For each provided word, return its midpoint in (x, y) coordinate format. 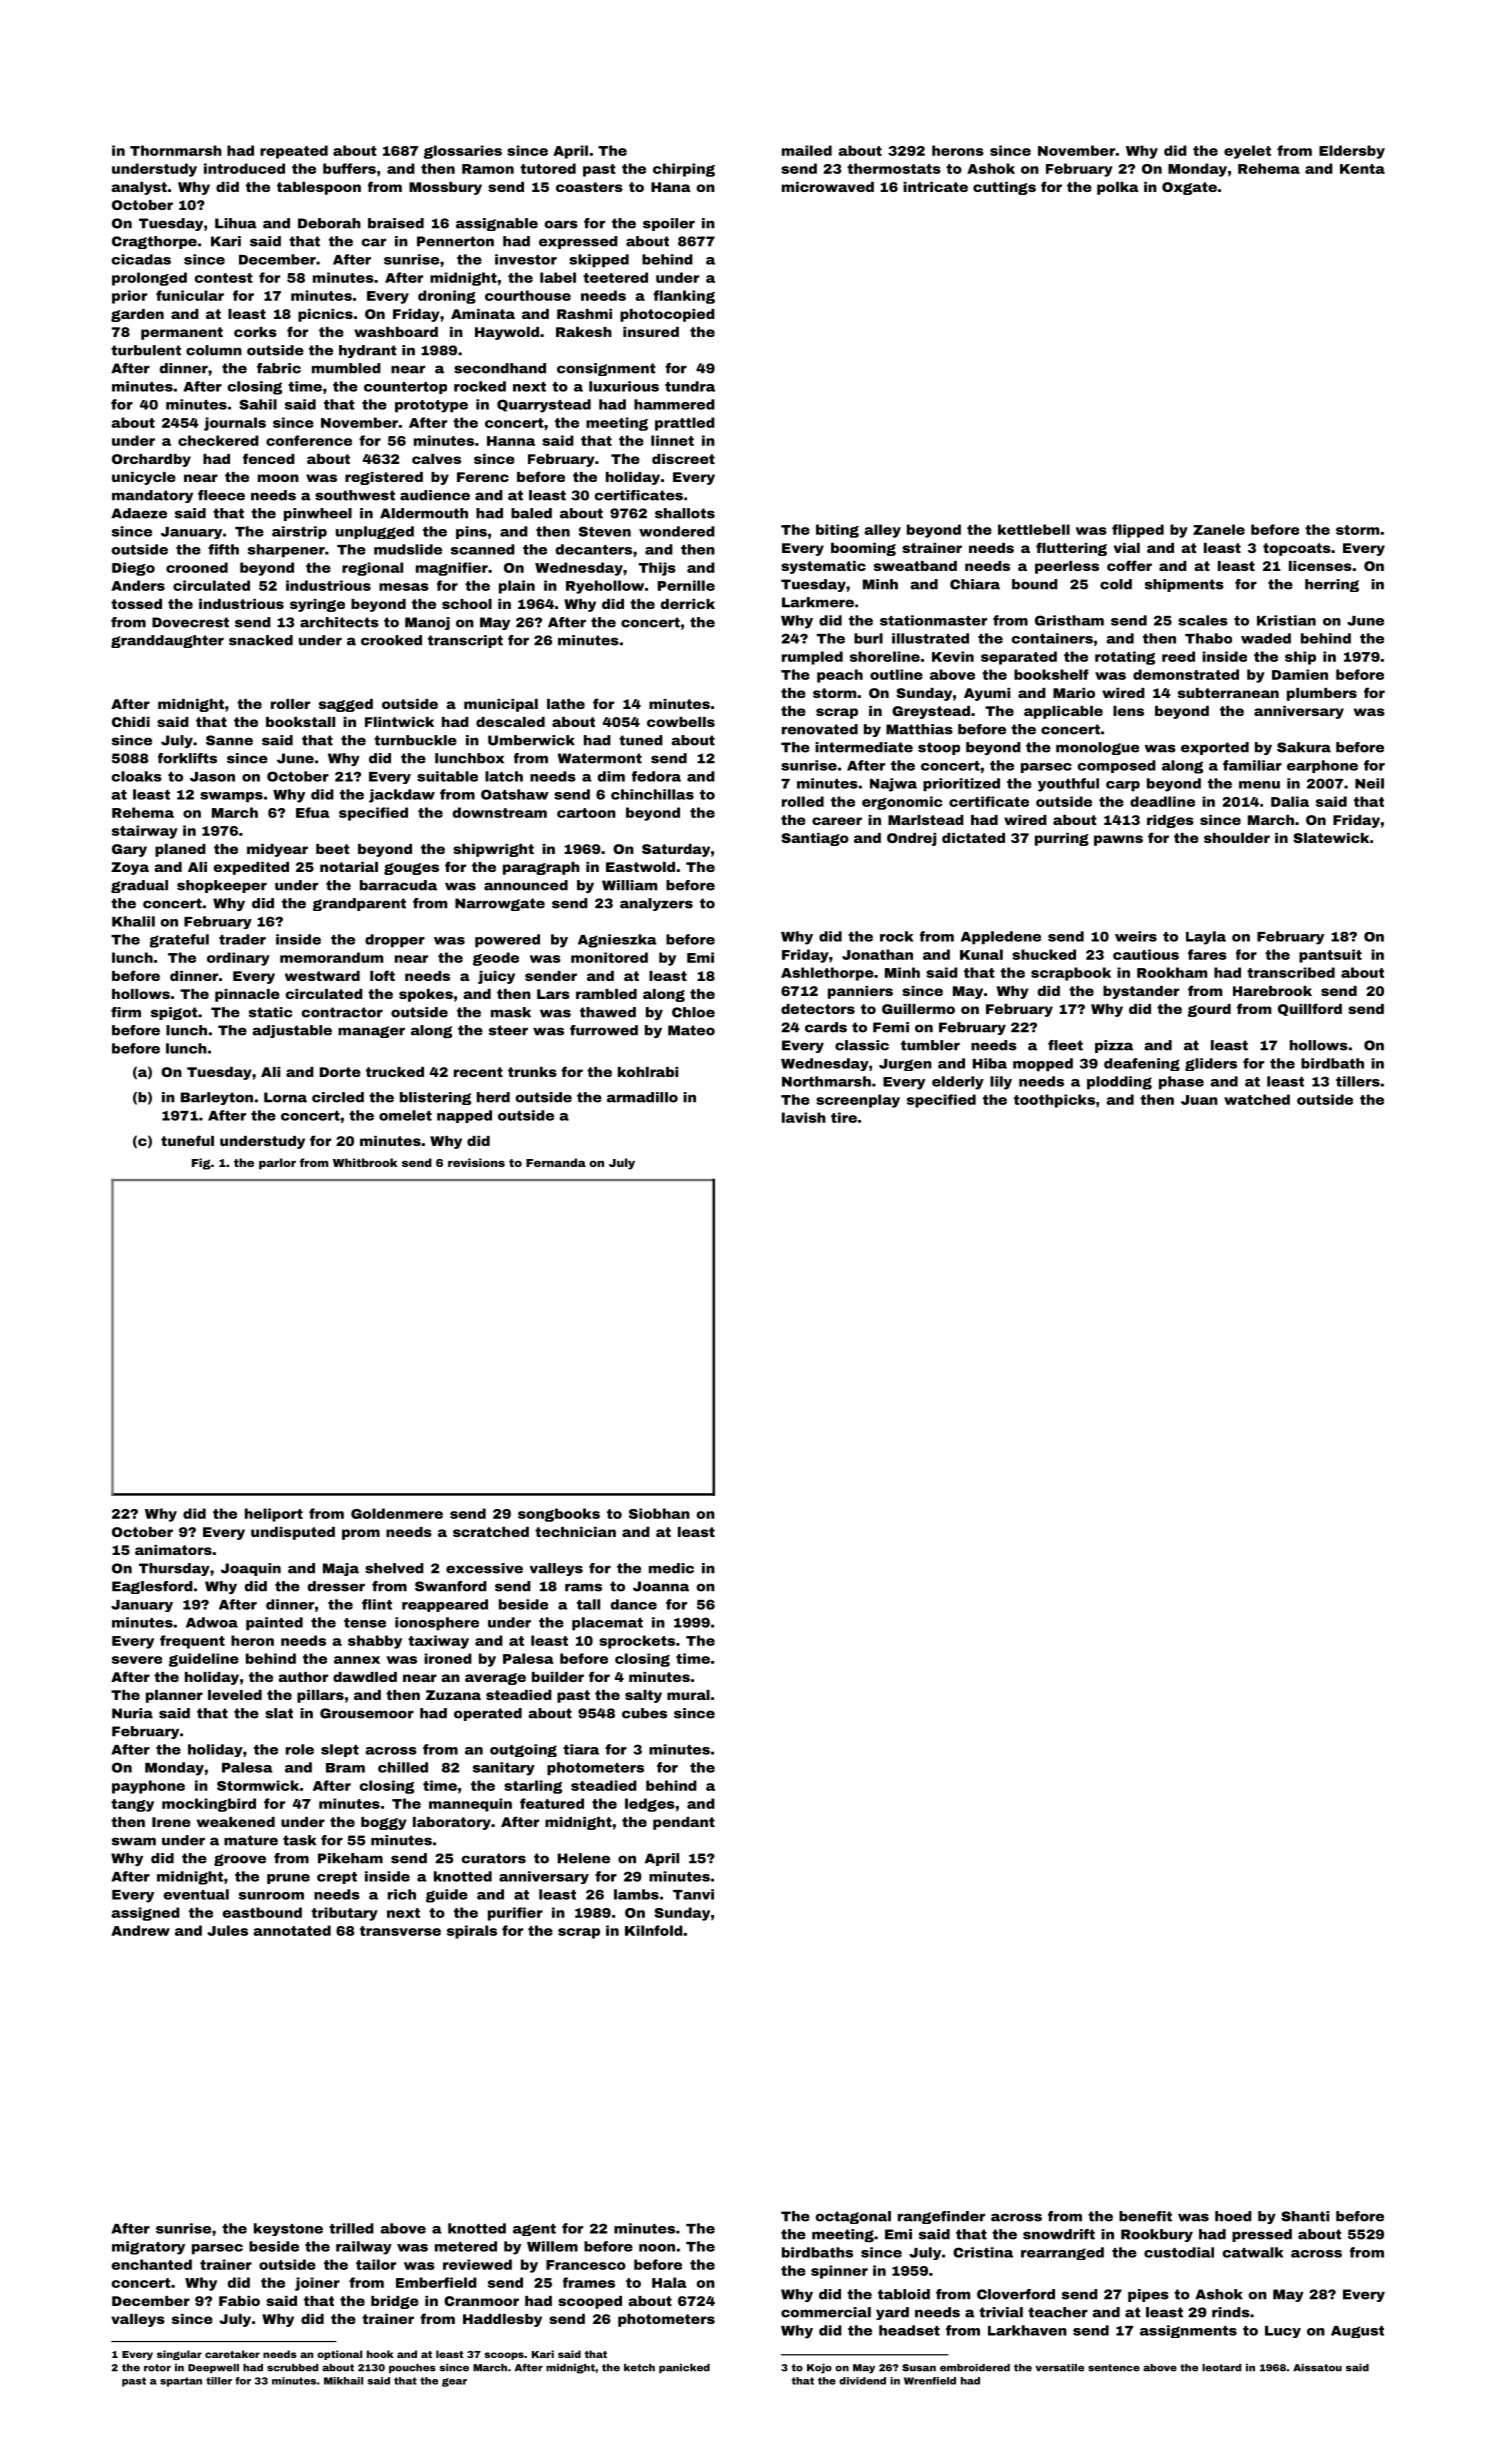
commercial (826, 2312)
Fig (201, 1164)
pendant (684, 1823)
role (300, 1749)
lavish (804, 1117)
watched (1257, 1099)
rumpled (812, 658)
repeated (294, 152)
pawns (1118, 840)
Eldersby (1352, 152)
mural (688, 1695)
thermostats (894, 168)
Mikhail (343, 2381)
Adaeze (139, 513)
